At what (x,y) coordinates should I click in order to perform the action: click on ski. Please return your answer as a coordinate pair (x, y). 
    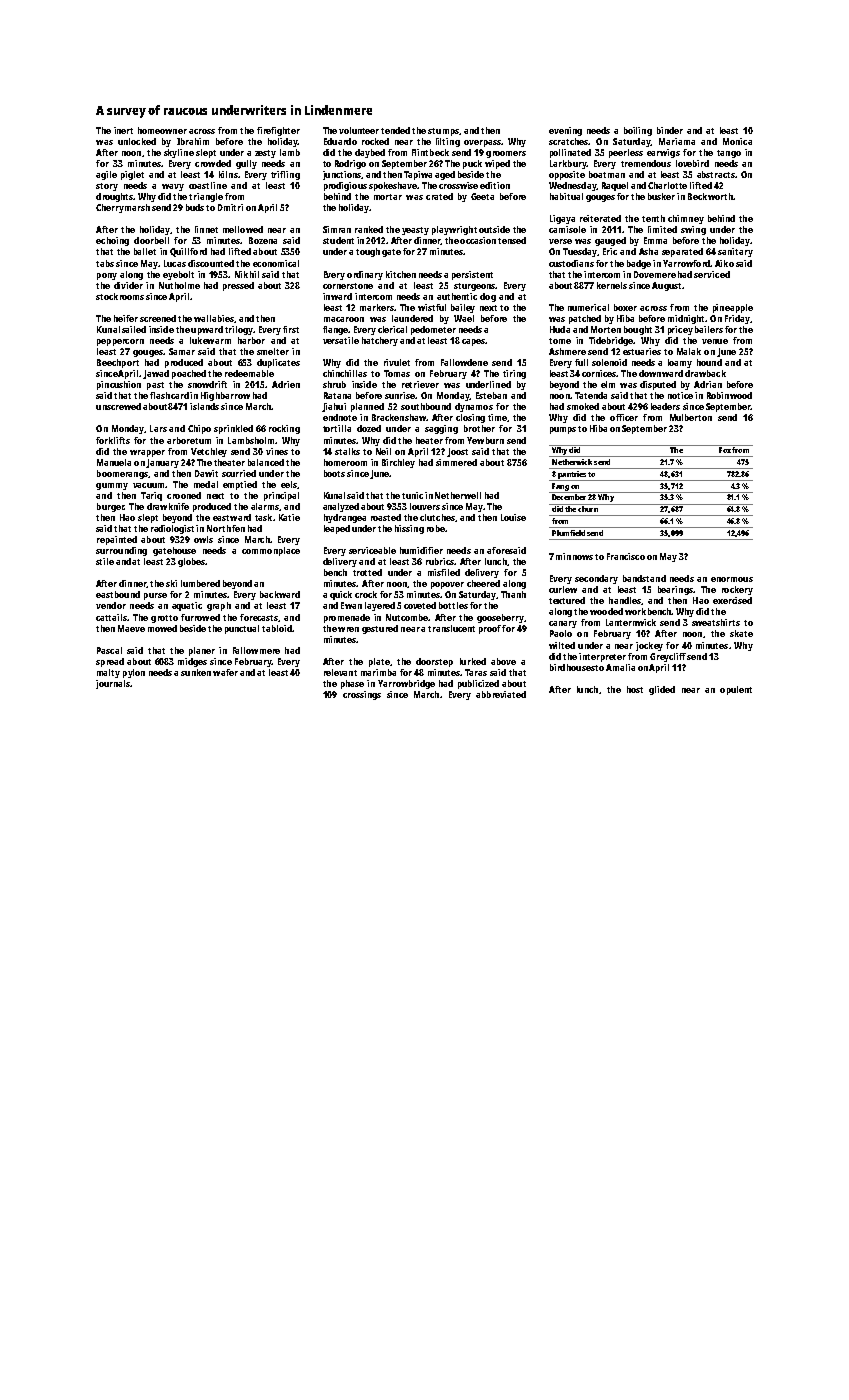
    Looking at the image, I should click on (171, 583).
